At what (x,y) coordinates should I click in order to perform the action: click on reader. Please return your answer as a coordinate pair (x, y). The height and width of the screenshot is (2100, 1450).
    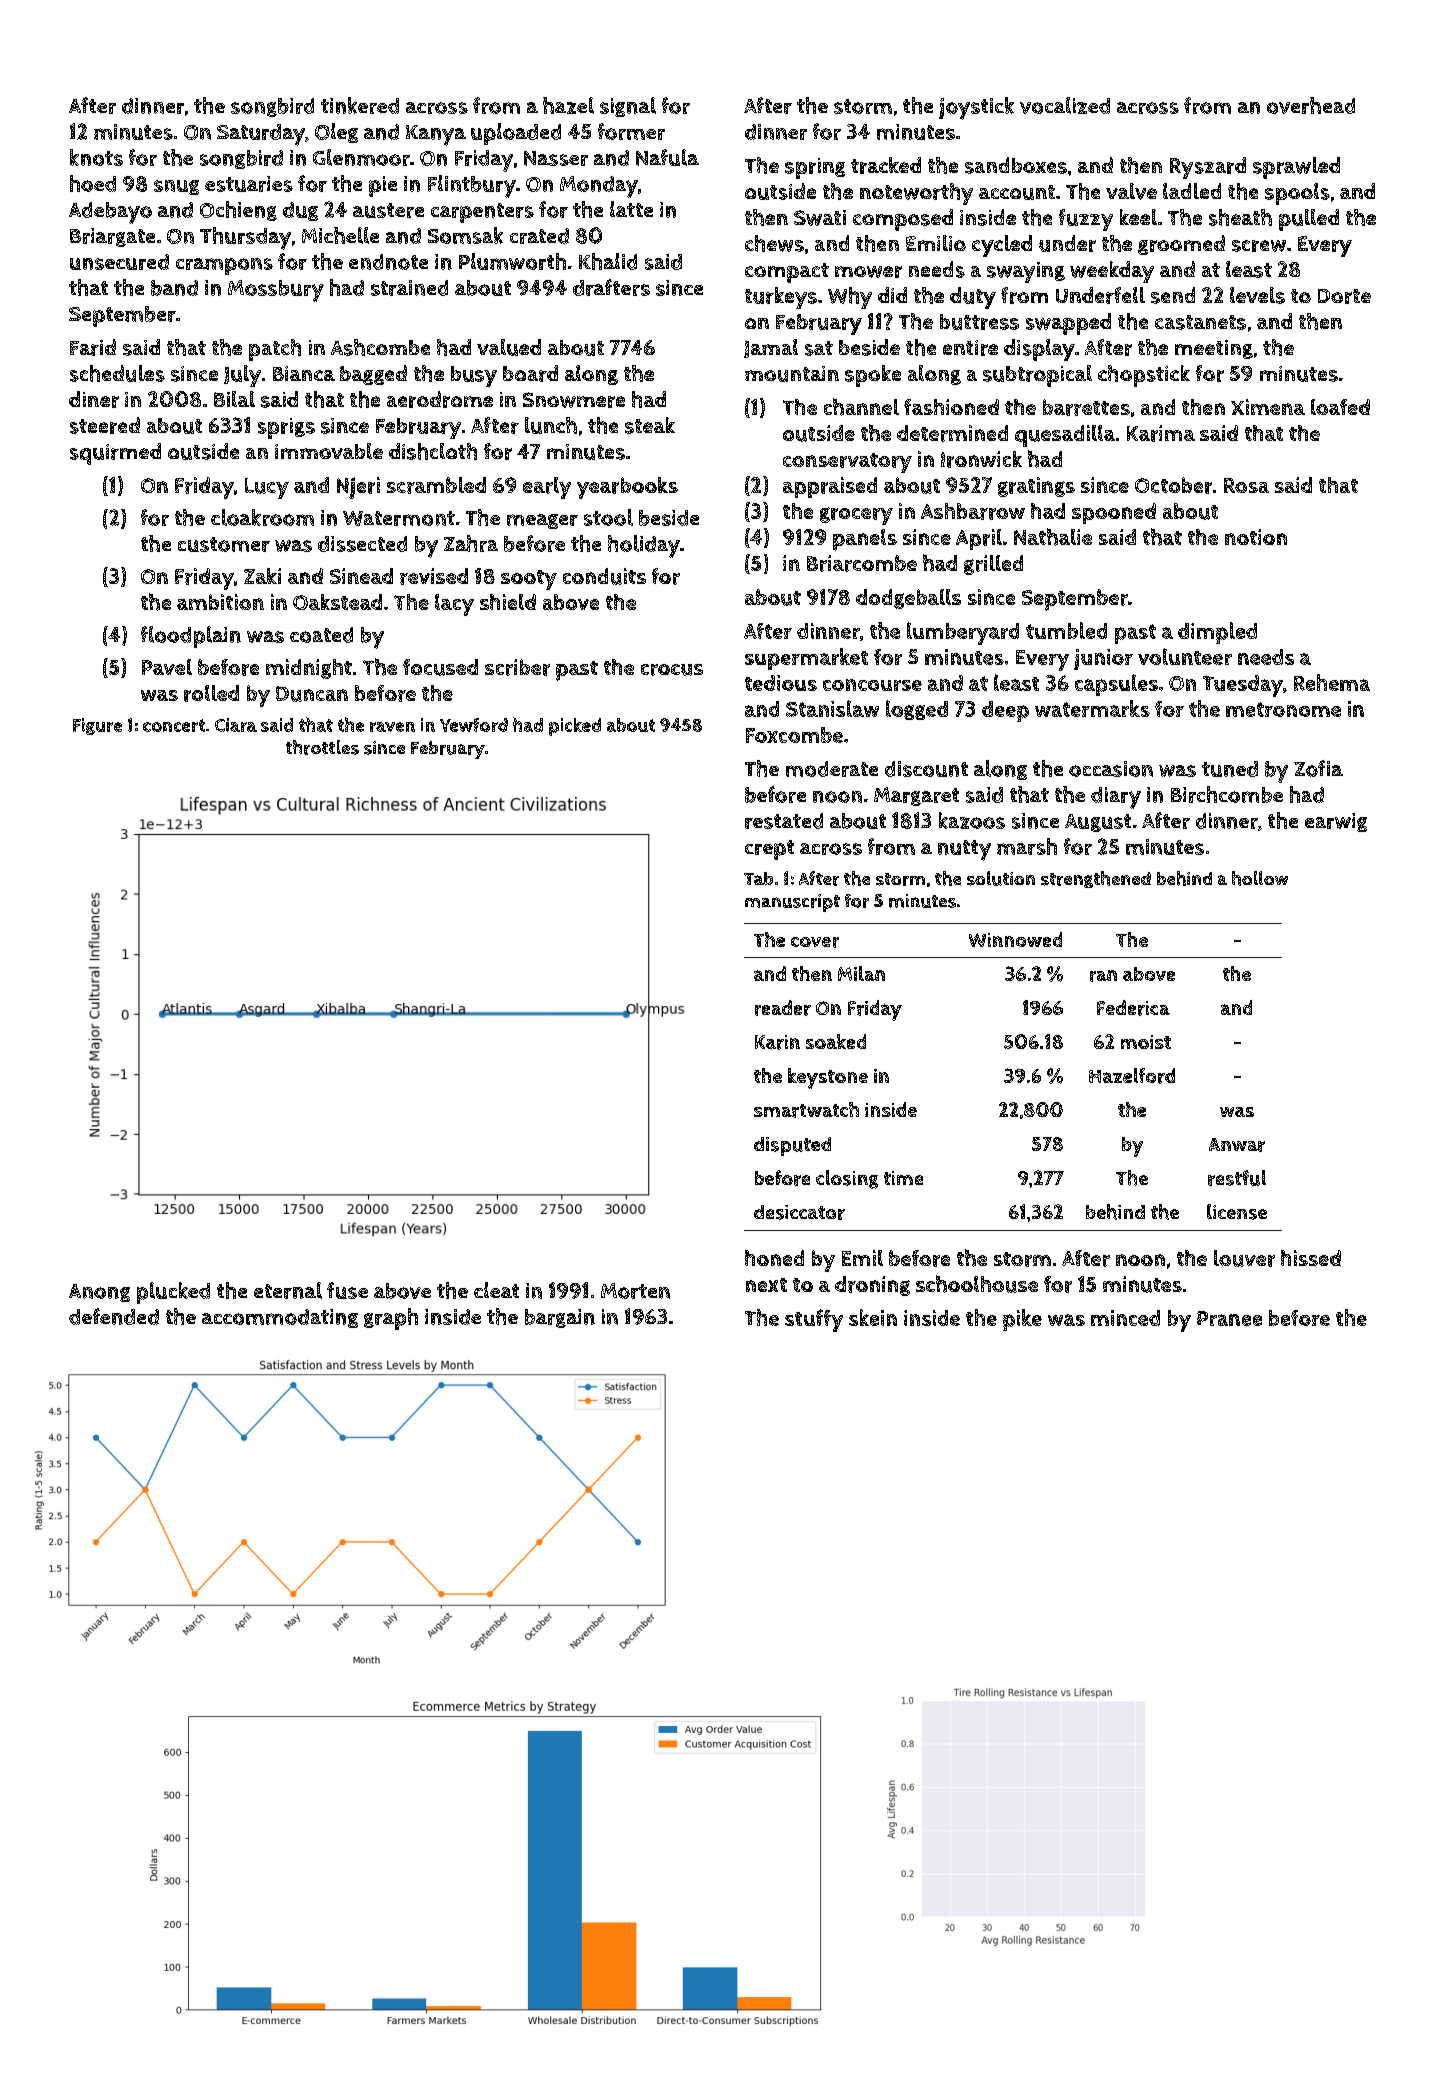
    Looking at the image, I should click on (783, 1008).
